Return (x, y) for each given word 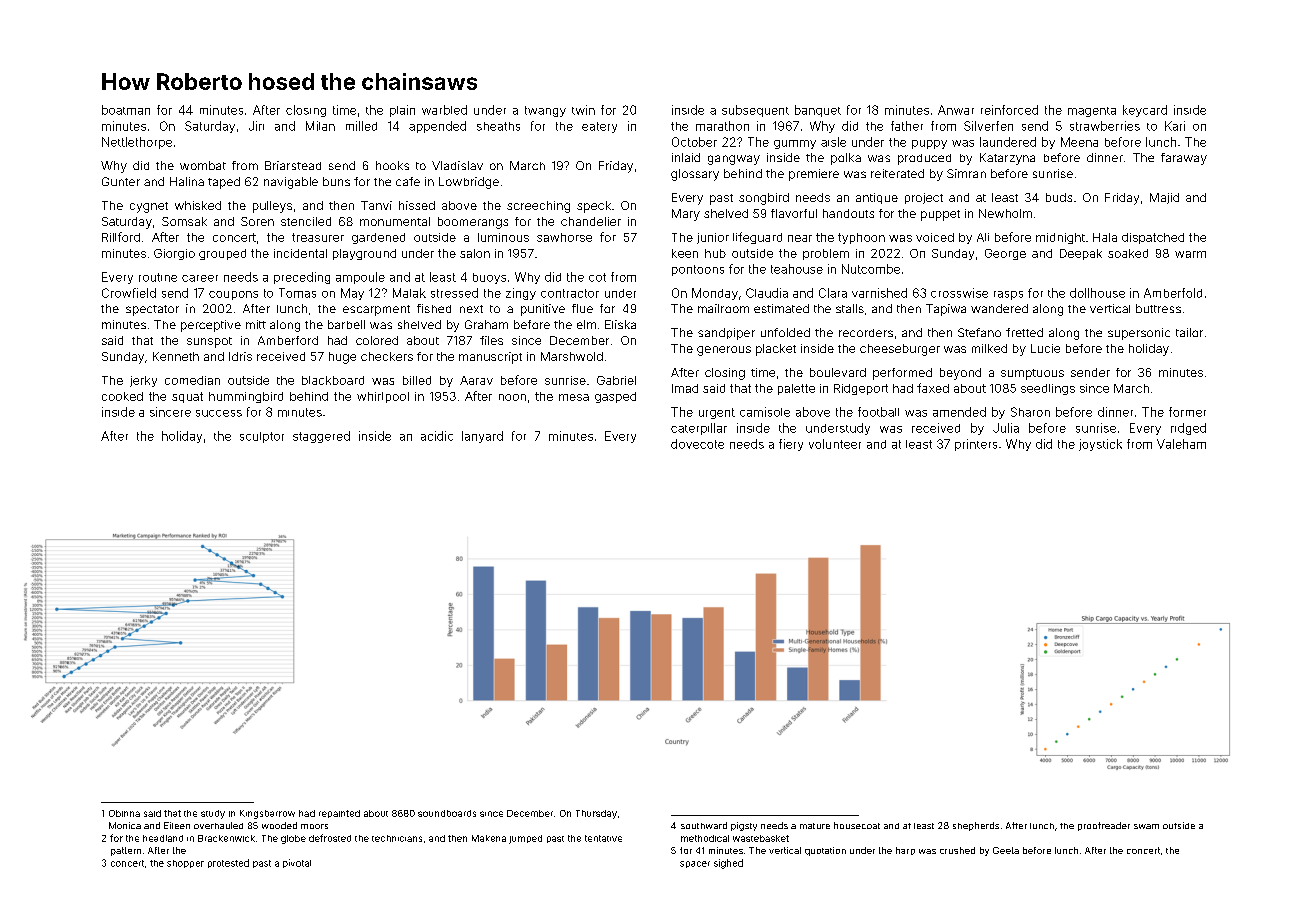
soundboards (447, 813)
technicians (397, 838)
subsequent (755, 111)
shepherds (976, 826)
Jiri (256, 126)
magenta (1092, 112)
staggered (321, 437)
